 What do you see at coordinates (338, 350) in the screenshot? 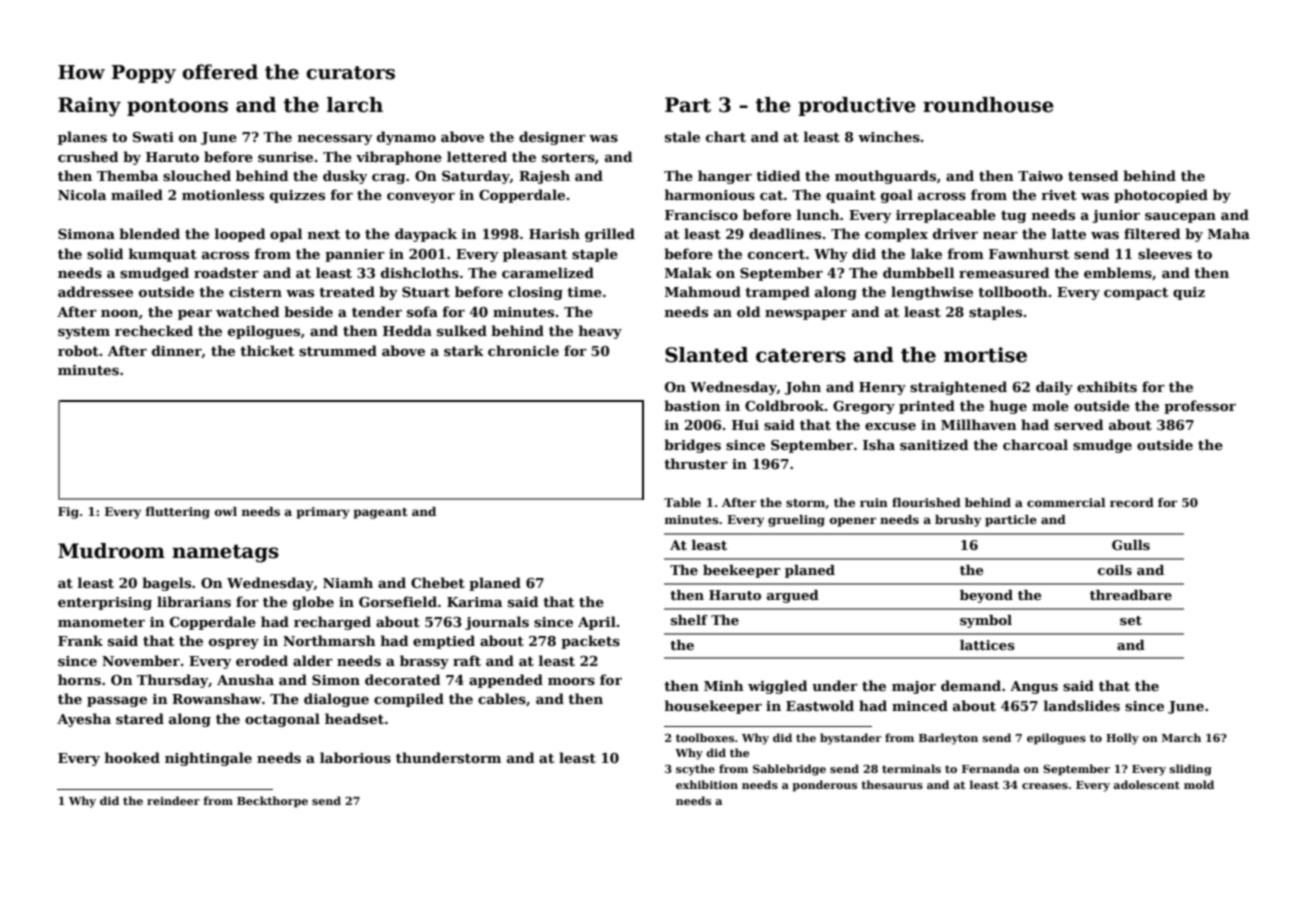
I see `strummed` at bounding box center [338, 350].
